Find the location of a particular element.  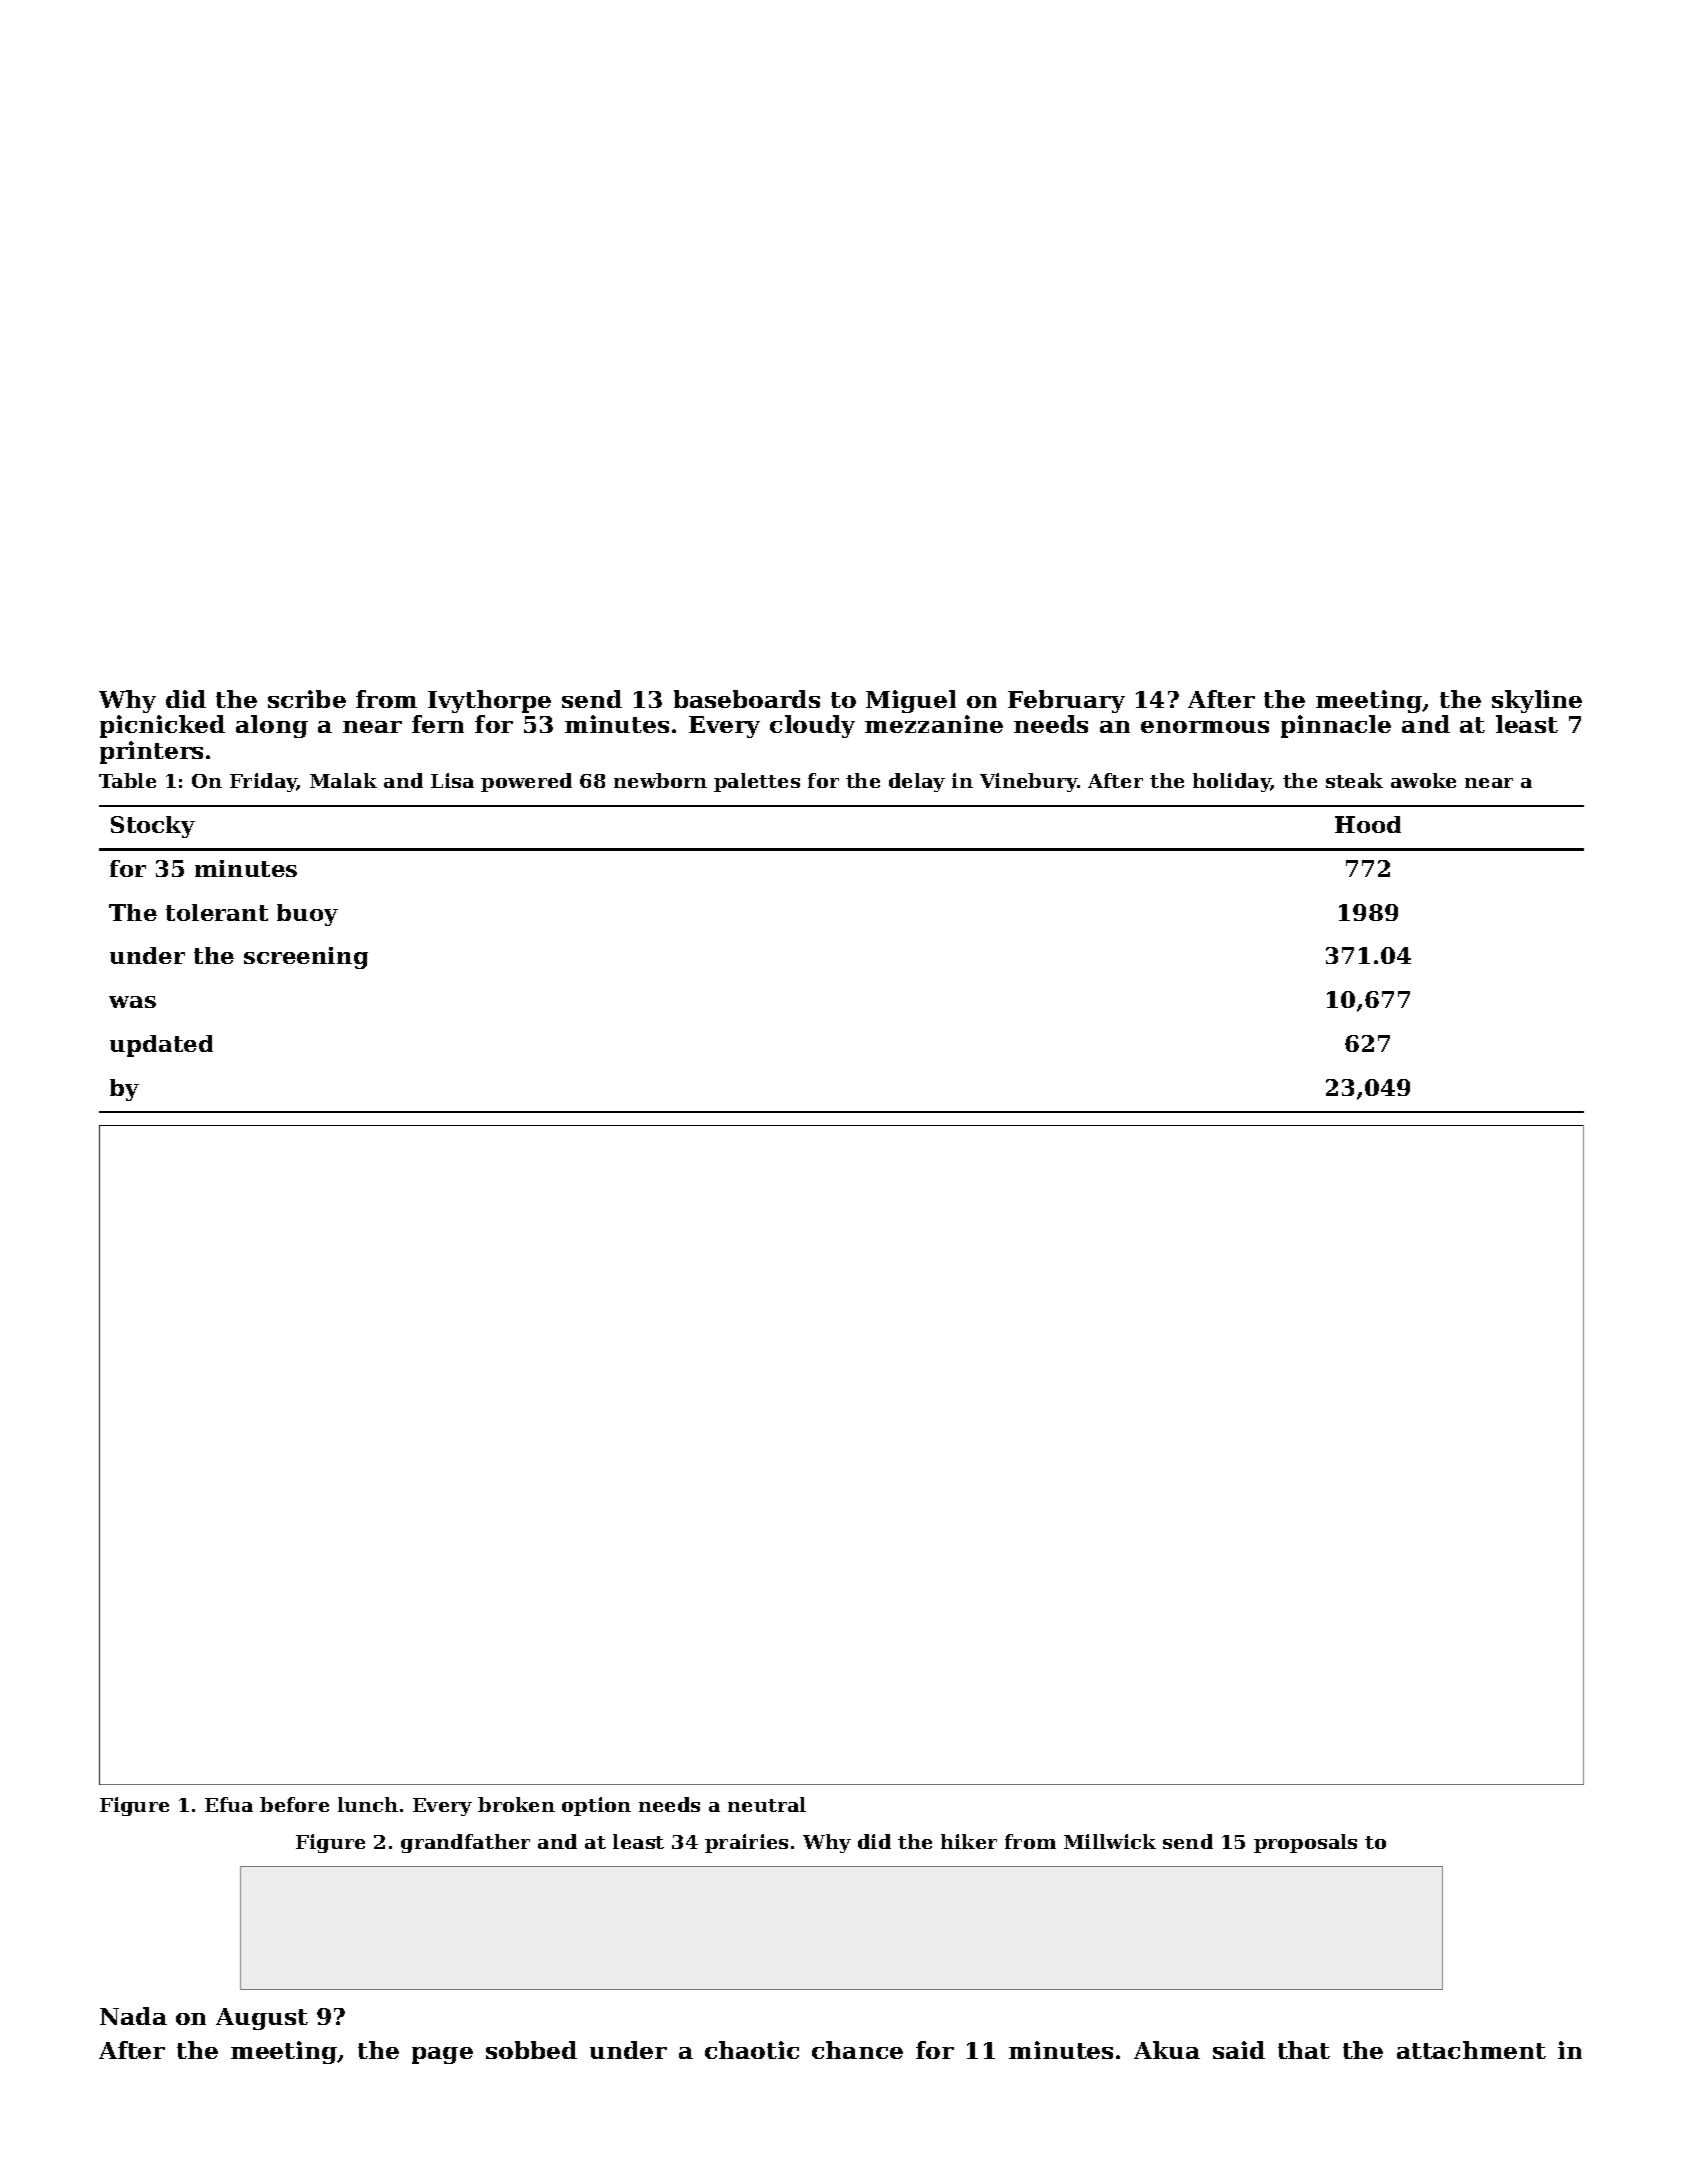

was is located at coordinates (132, 1002).
